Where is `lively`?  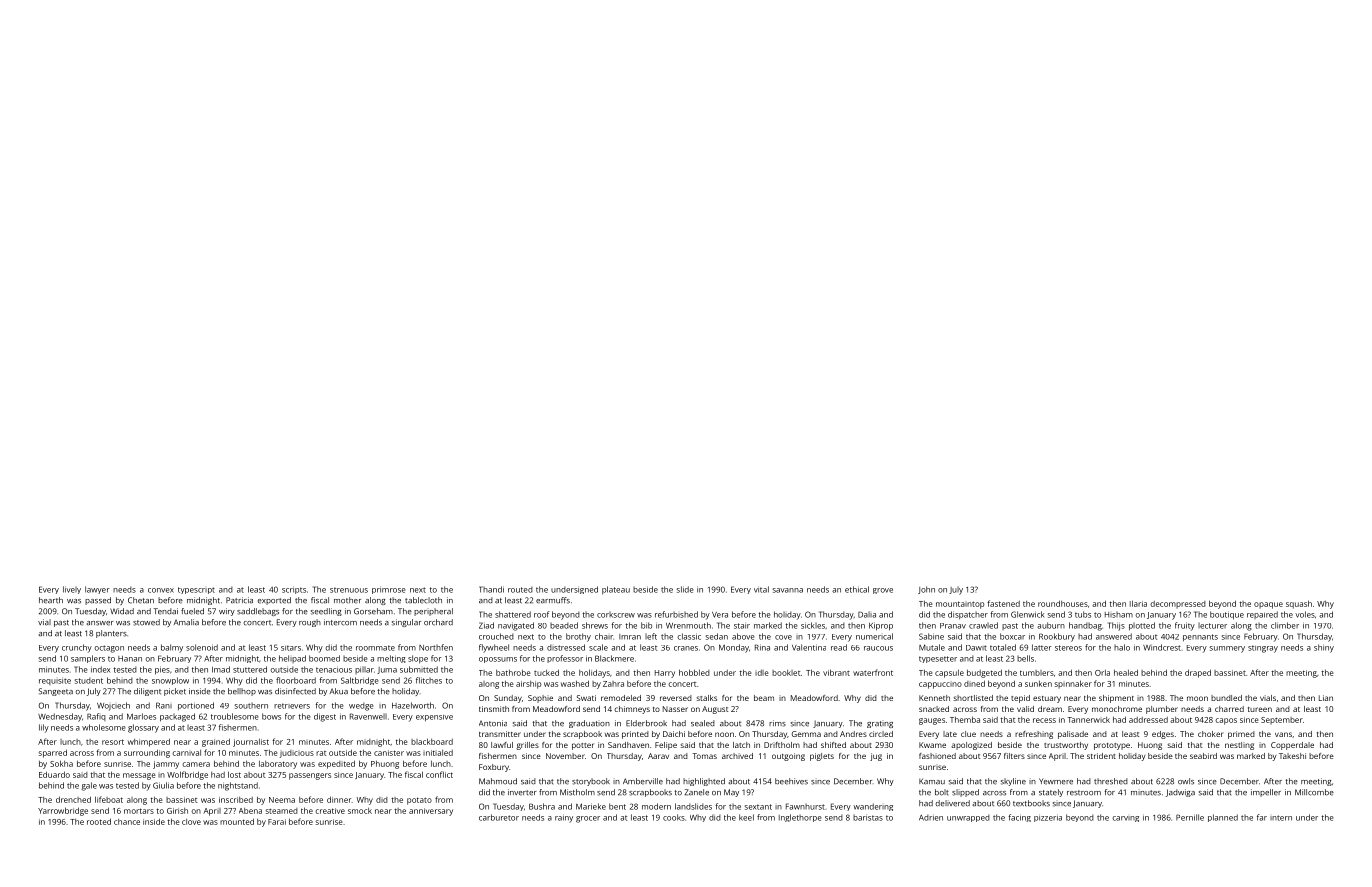
lively is located at coordinates (72, 590).
